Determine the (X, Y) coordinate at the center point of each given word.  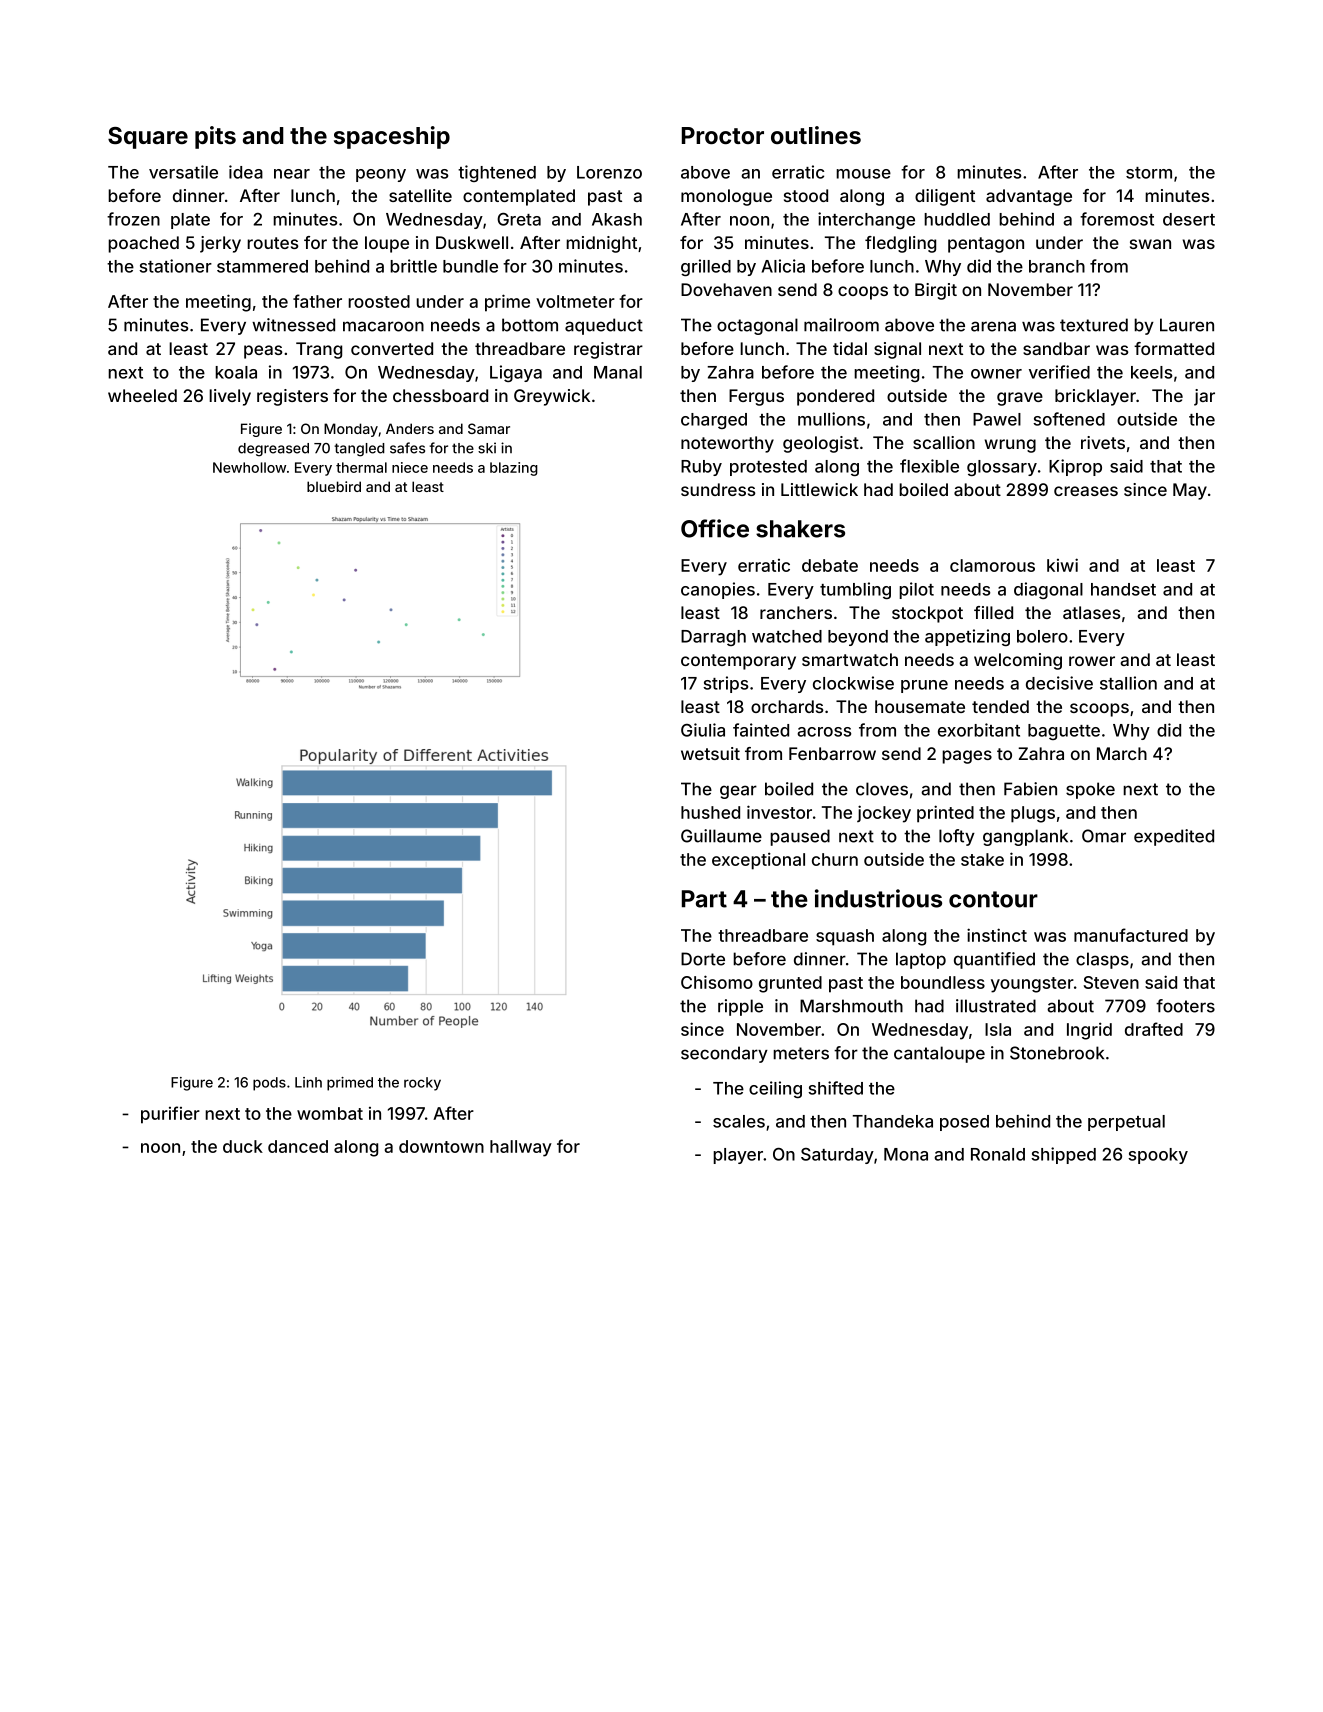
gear (738, 792)
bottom (530, 325)
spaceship (392, 137)
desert (1189, 219)
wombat (330, 1113)
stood (806, 195)
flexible (929, 466)
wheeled (142, 395)
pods (269, 1084)
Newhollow (249, 467)
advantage (1029, 197)
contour (993, 899)
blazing (514, 469)
